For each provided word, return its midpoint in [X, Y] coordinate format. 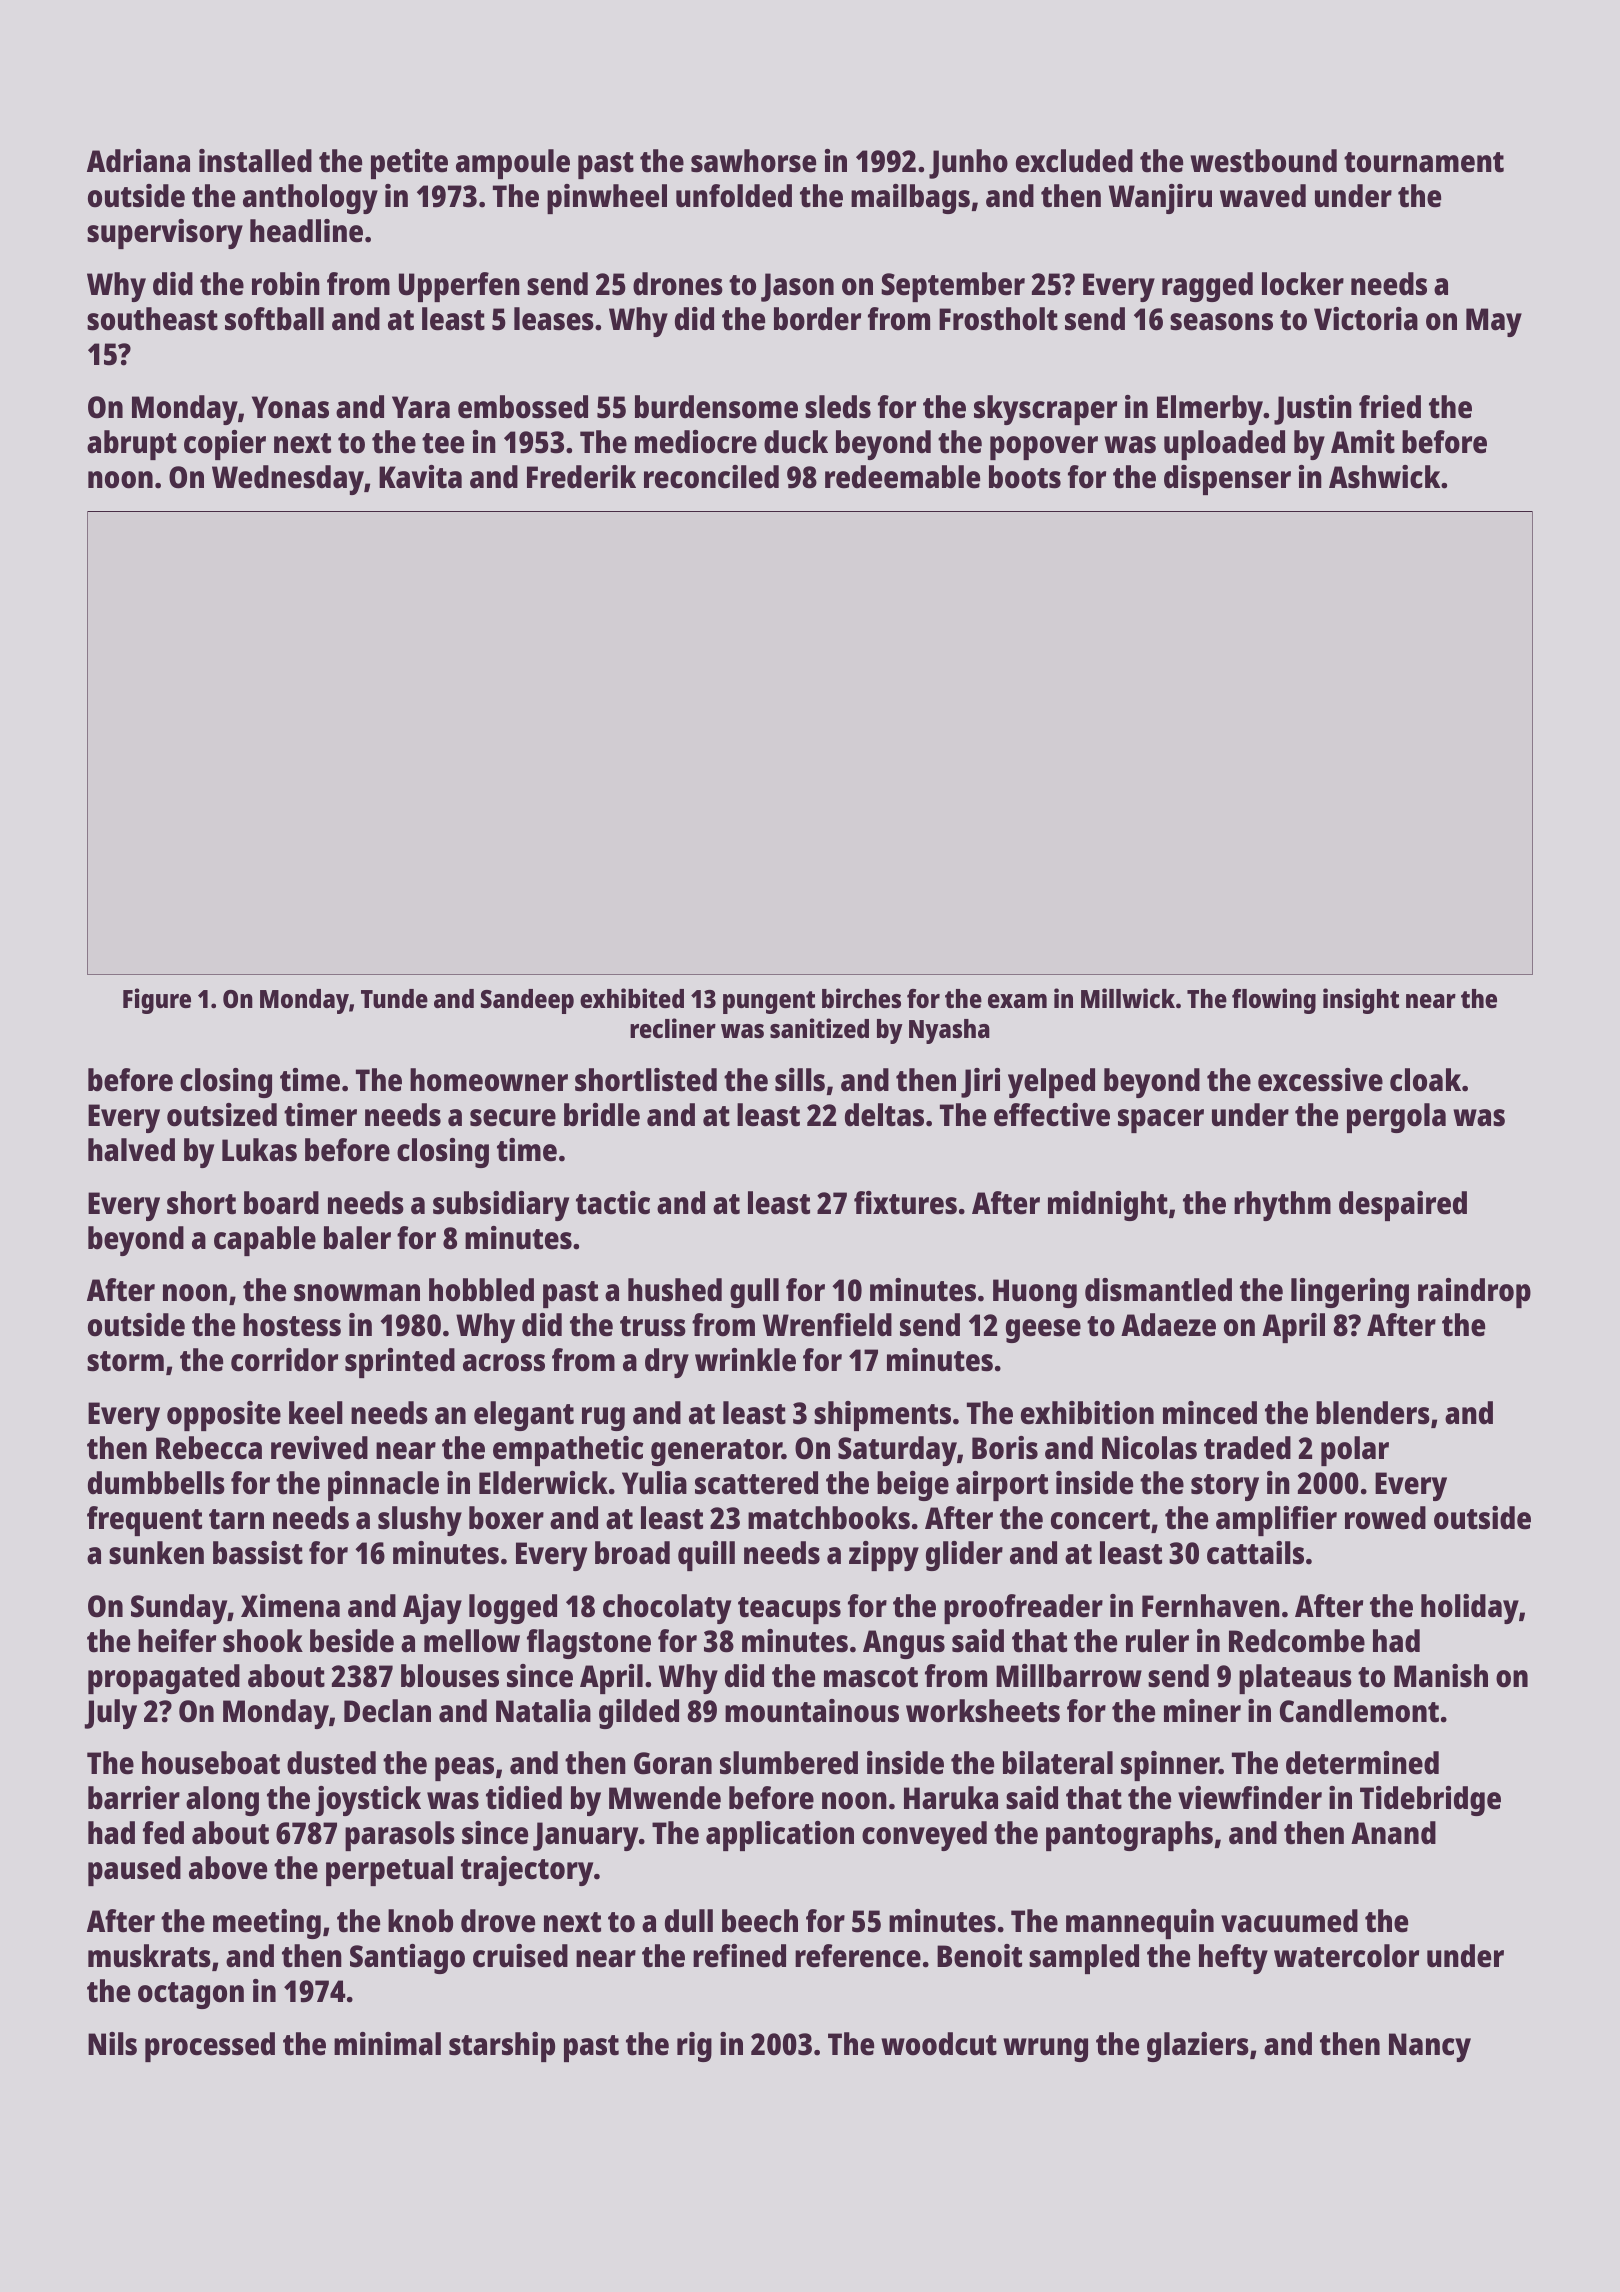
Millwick [1128, 998]
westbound [1263, 161]
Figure [157, 1001]
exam [1017, 1001]
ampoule [513, 164]
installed [255, 161]
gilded [639, 1714]
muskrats [149, 1956]
